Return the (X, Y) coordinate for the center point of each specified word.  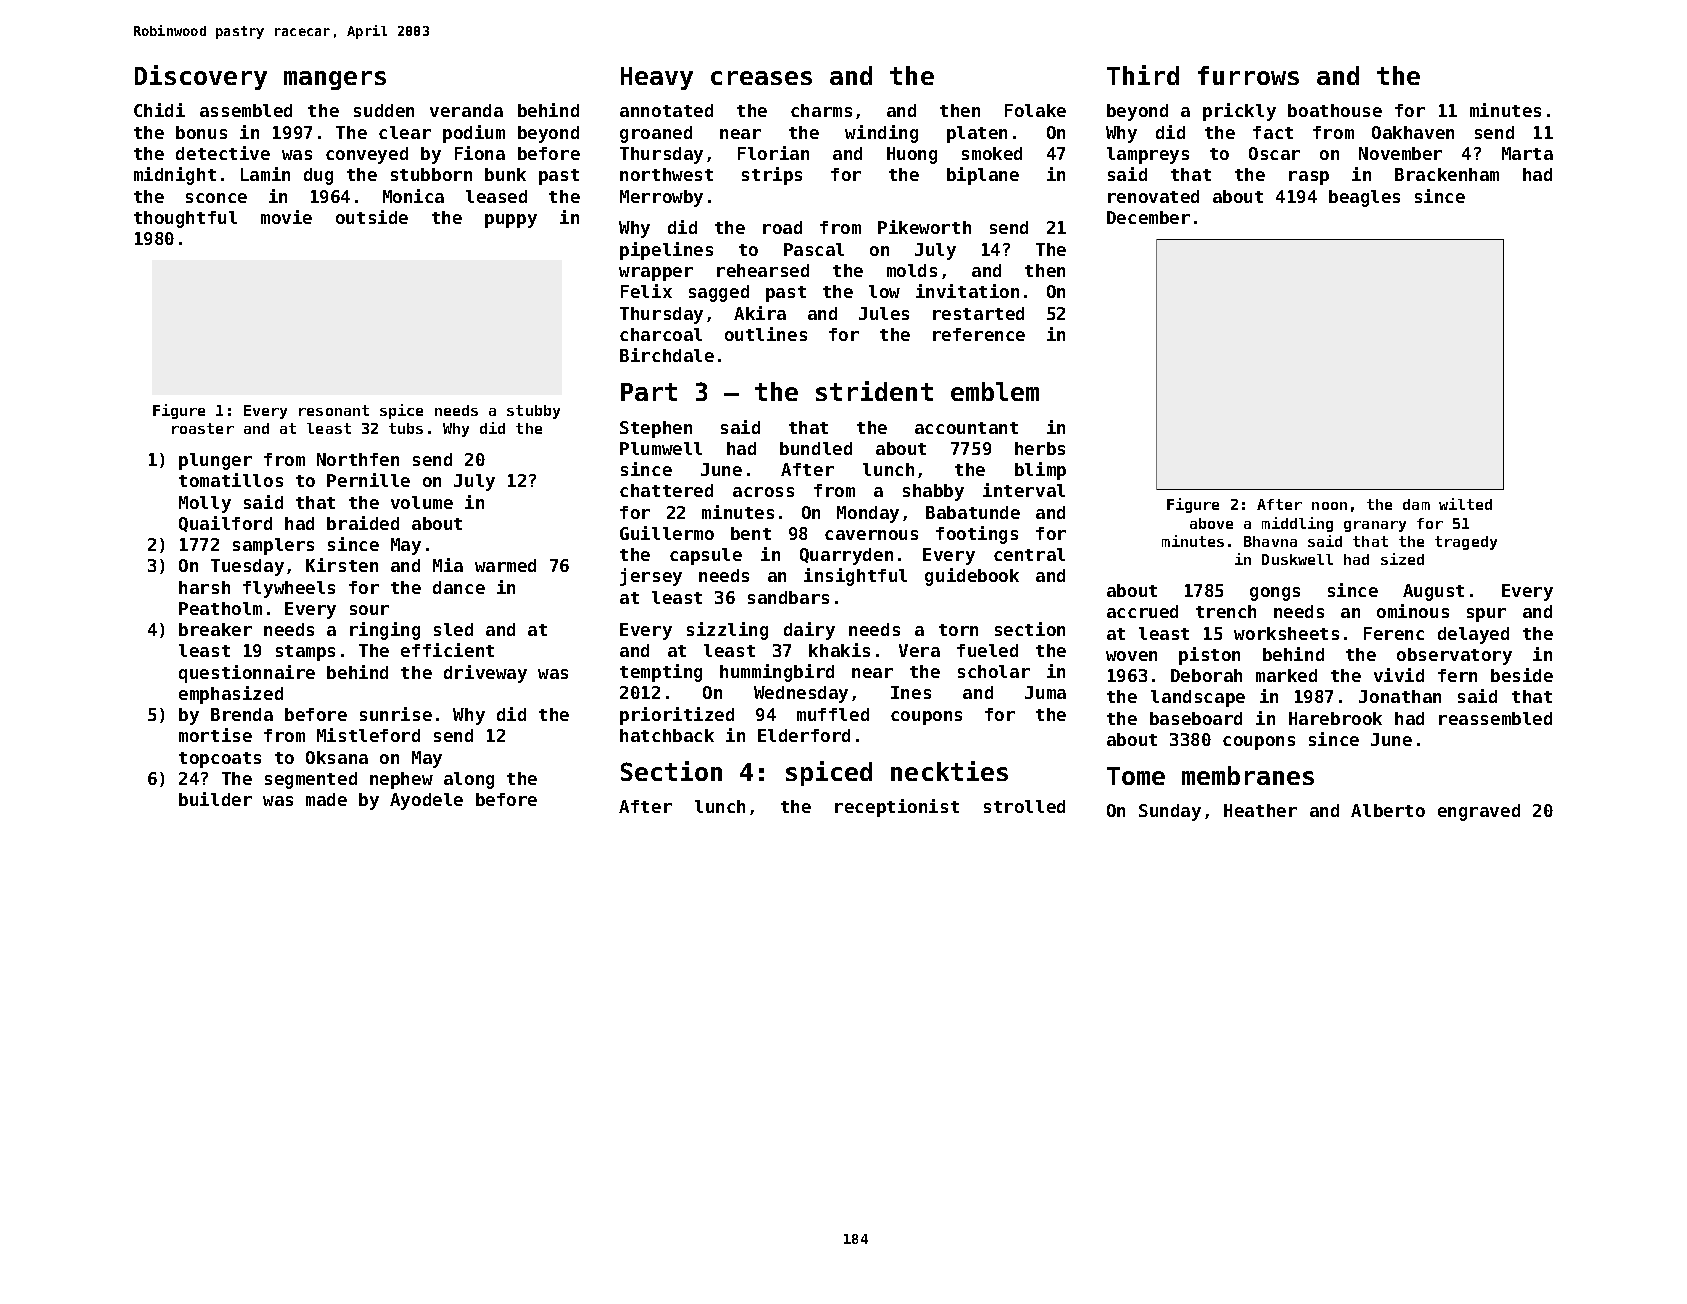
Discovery (201, 77)
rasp (1309, 178)
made (326, 799)
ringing (385, 631)
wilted (1465, 504)
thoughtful (185, 219)
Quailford (225, 524)
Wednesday (801, 694)
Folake (1035, 110)
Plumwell (661, 448)
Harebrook (1335, 718)
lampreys (1148, 155)
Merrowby (661, 198)
